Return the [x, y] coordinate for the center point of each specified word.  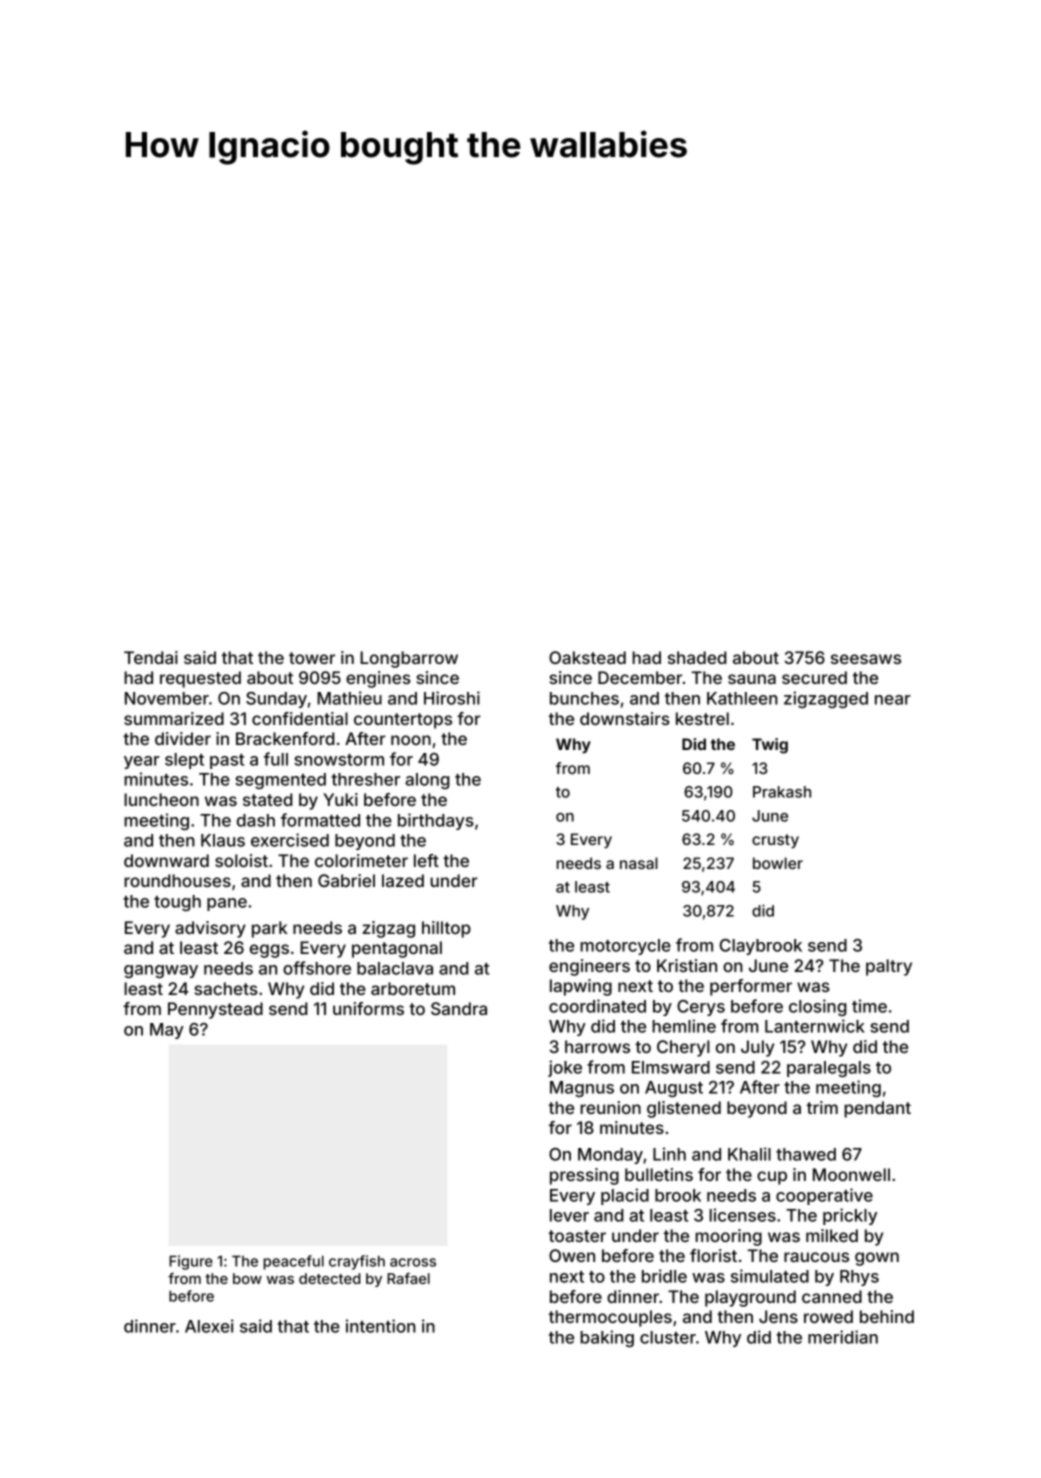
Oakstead [587, 657]
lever [569, 1215]
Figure [191, 1262]
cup [772, 1178]
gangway [161, 971]
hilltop [446, 929]
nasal [639, 863]
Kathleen [742, 698]
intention [381, 1326]
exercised [290, 840]
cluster [668, 1337]
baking [607, 1338]
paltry [889, 967]
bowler [778, 863]
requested [200, 679]
